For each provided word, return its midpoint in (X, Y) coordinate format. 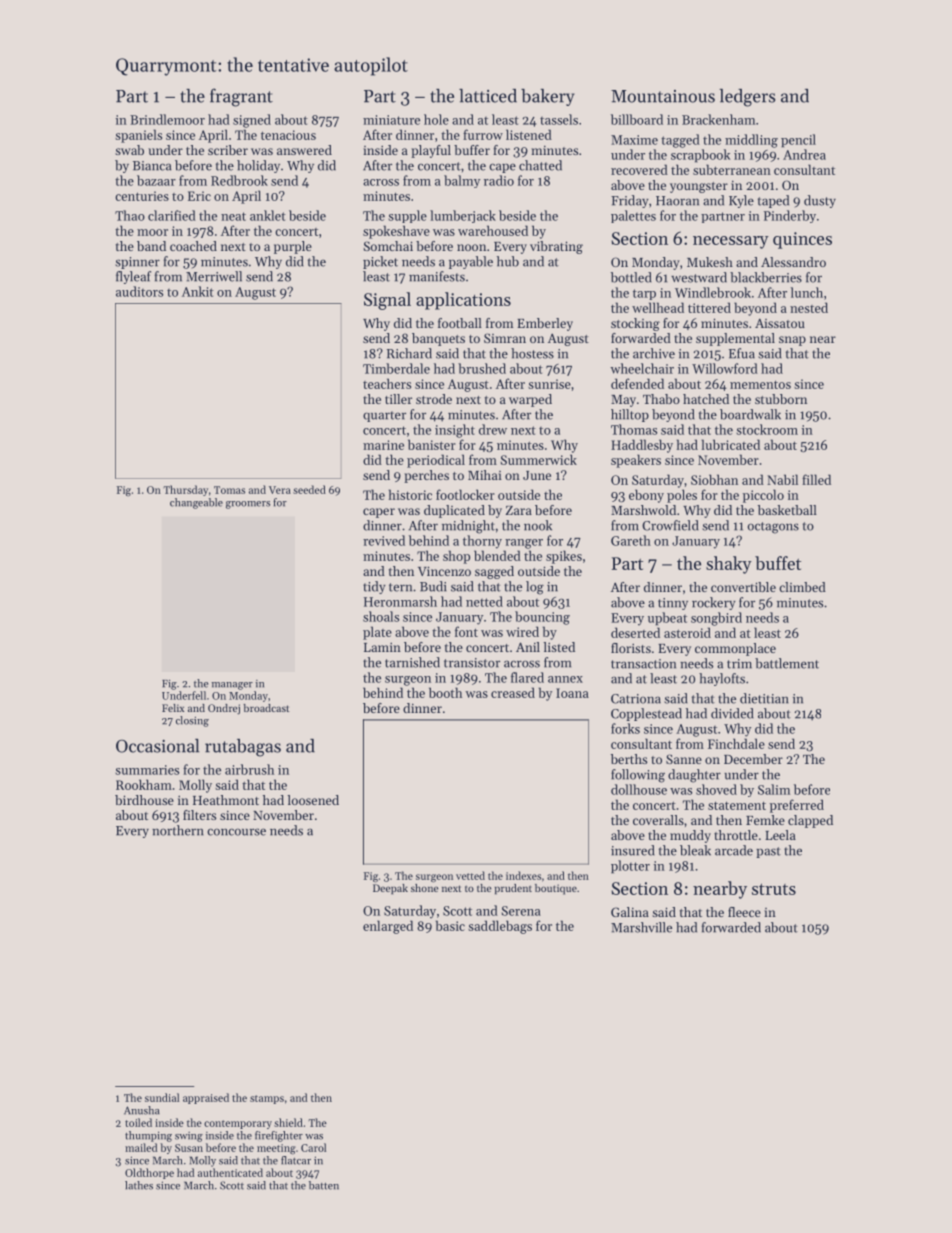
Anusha (142, 1110)
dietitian (764, 698)
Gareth (631, 540)
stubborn (781, 399)
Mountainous (663, 96)
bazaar (156, 180)
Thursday (186, 490)
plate (377, 633)
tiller (398, 399)
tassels (559, 119)
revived (384, 540)
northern (178, 830)
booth (445, 692)
